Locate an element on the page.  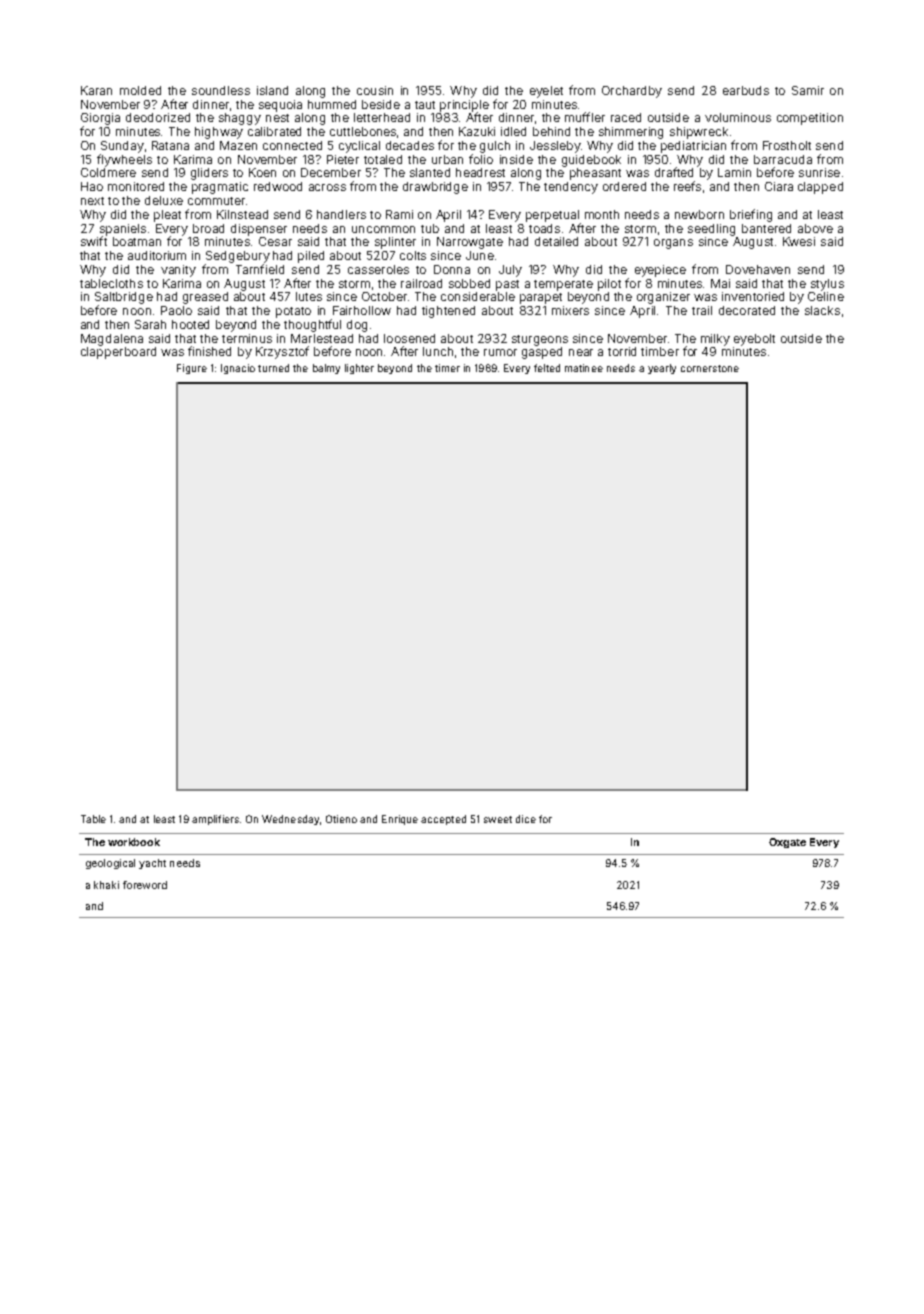
cornerstone is located at coordinates (710, 368).
